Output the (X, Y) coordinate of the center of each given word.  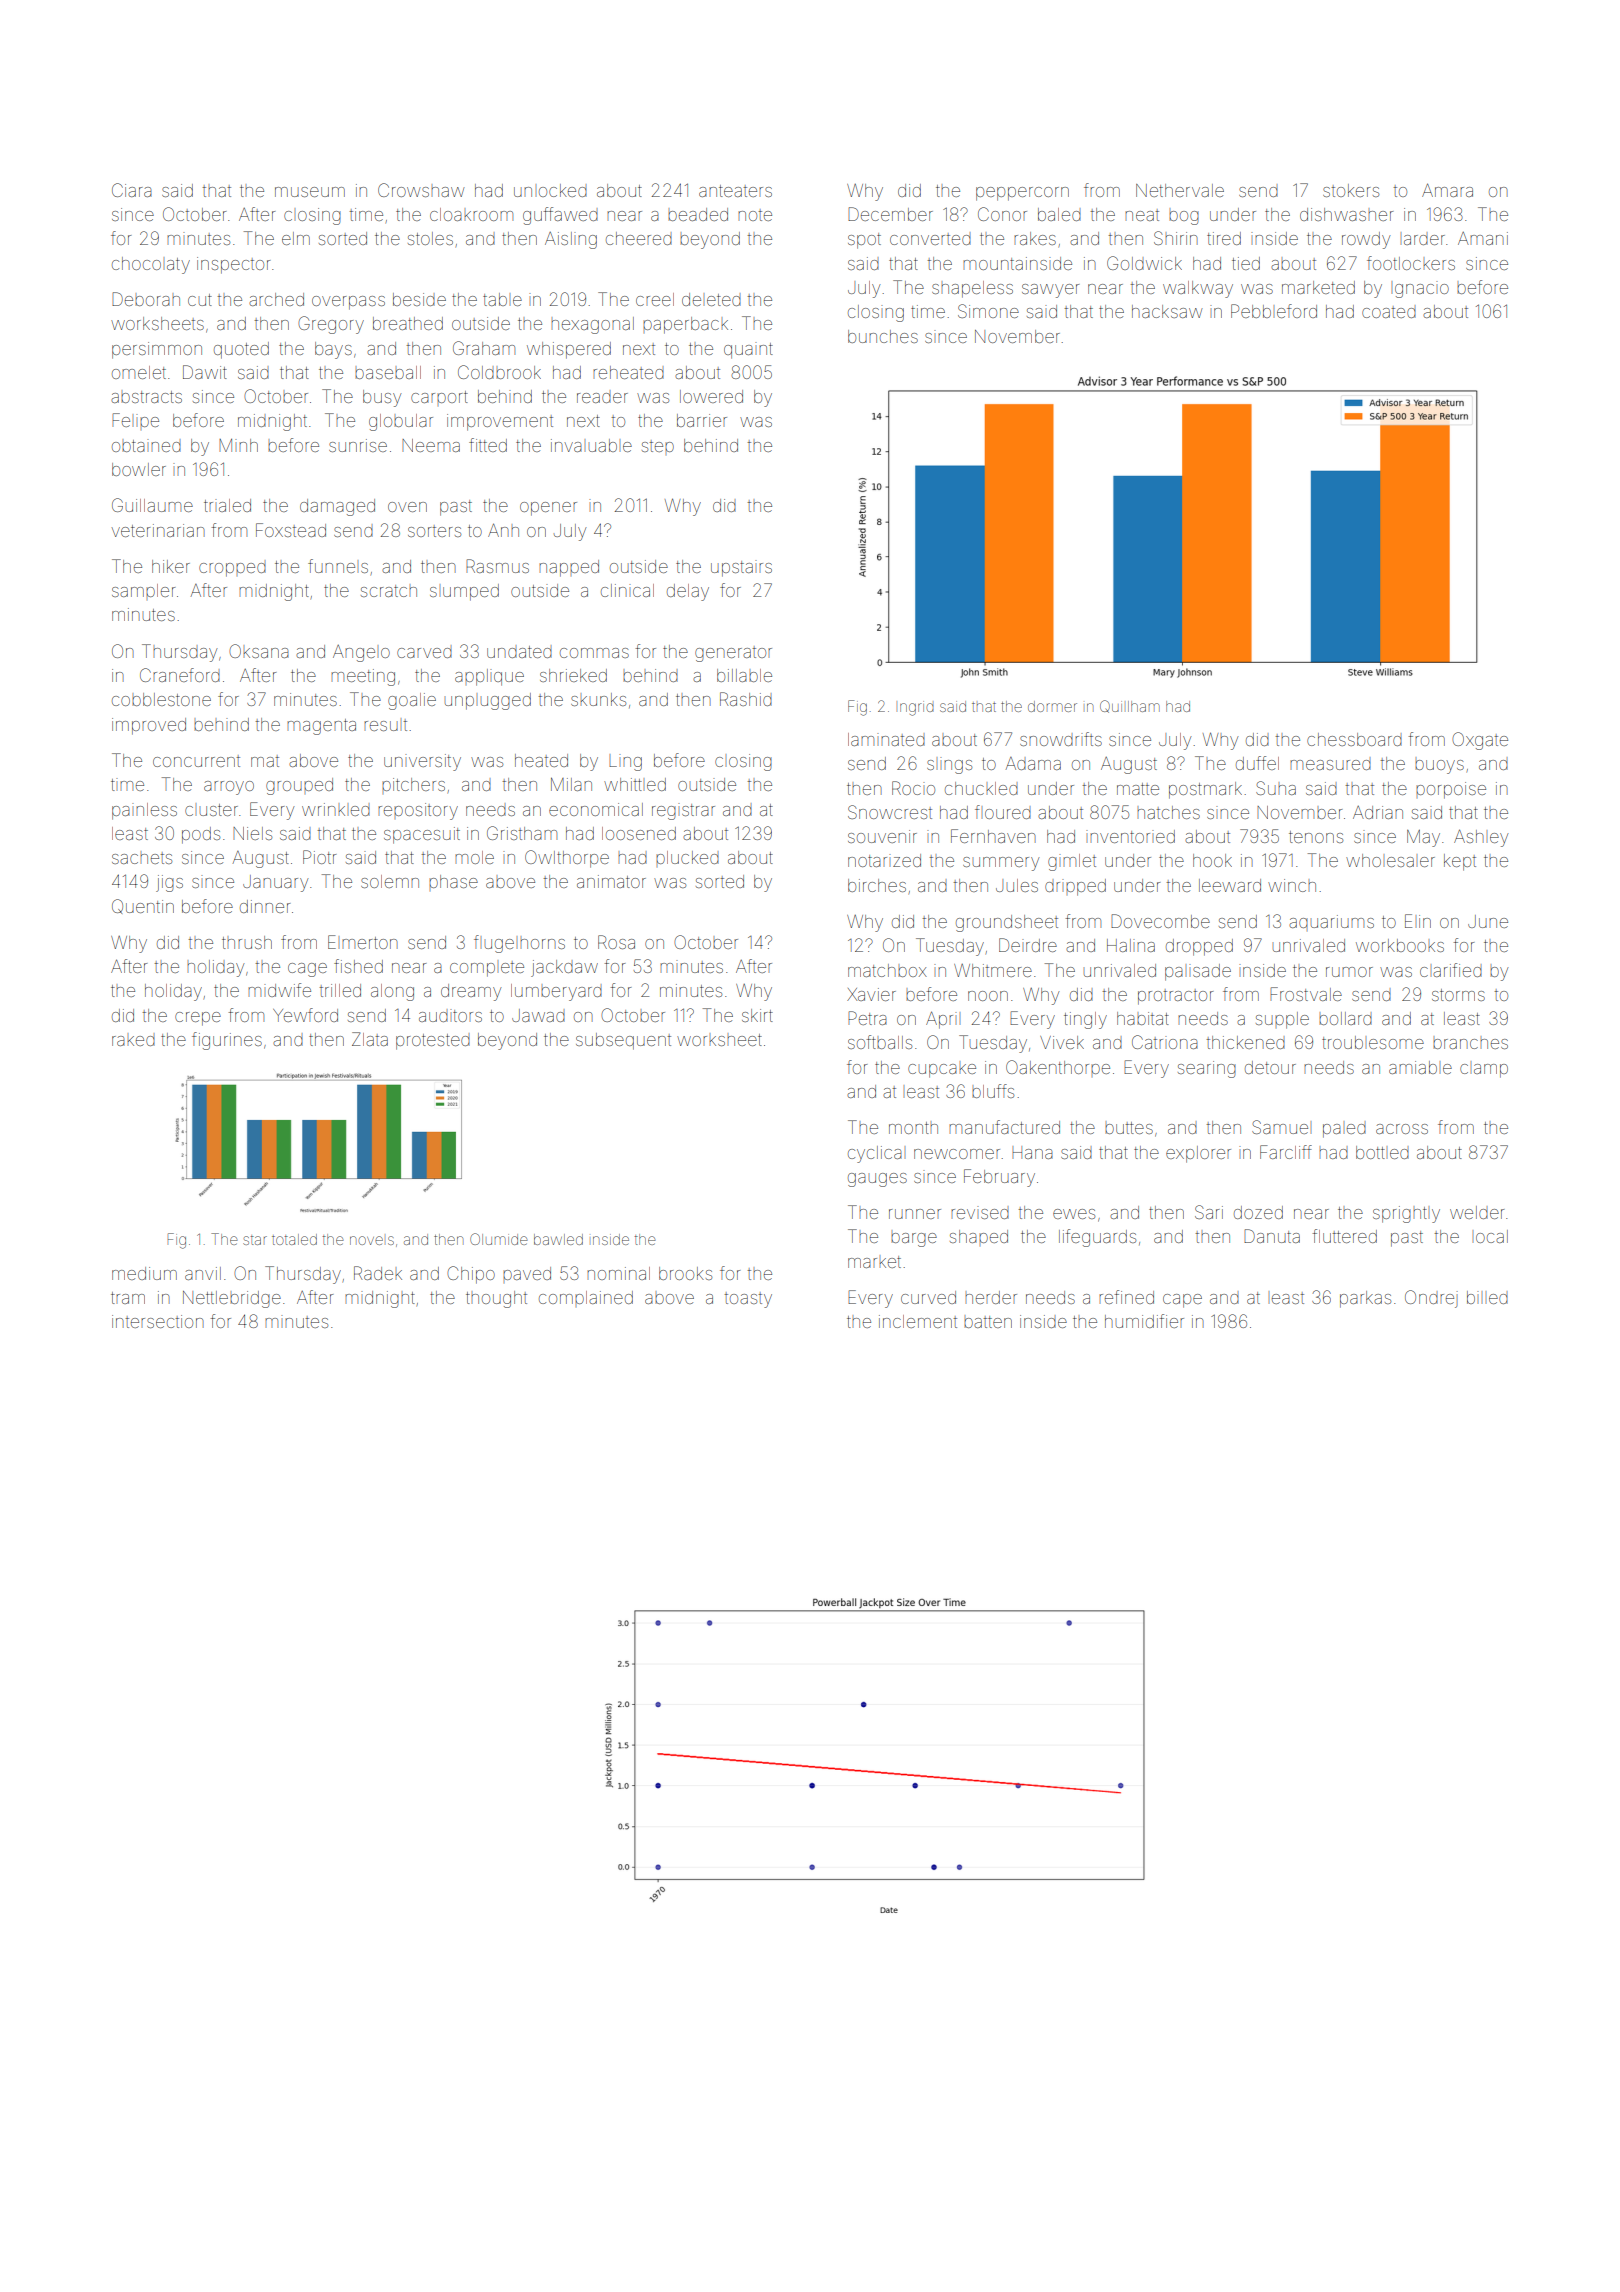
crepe (198, 1019)
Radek (378, 1273)
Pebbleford (1274, 311)
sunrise (358, 445)
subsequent (623, 1041)
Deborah (146, 299)
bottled (1382, 1152)
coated (1389, 312)
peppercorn (1022, 194)
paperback (685, 325)
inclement (918, 1321)
